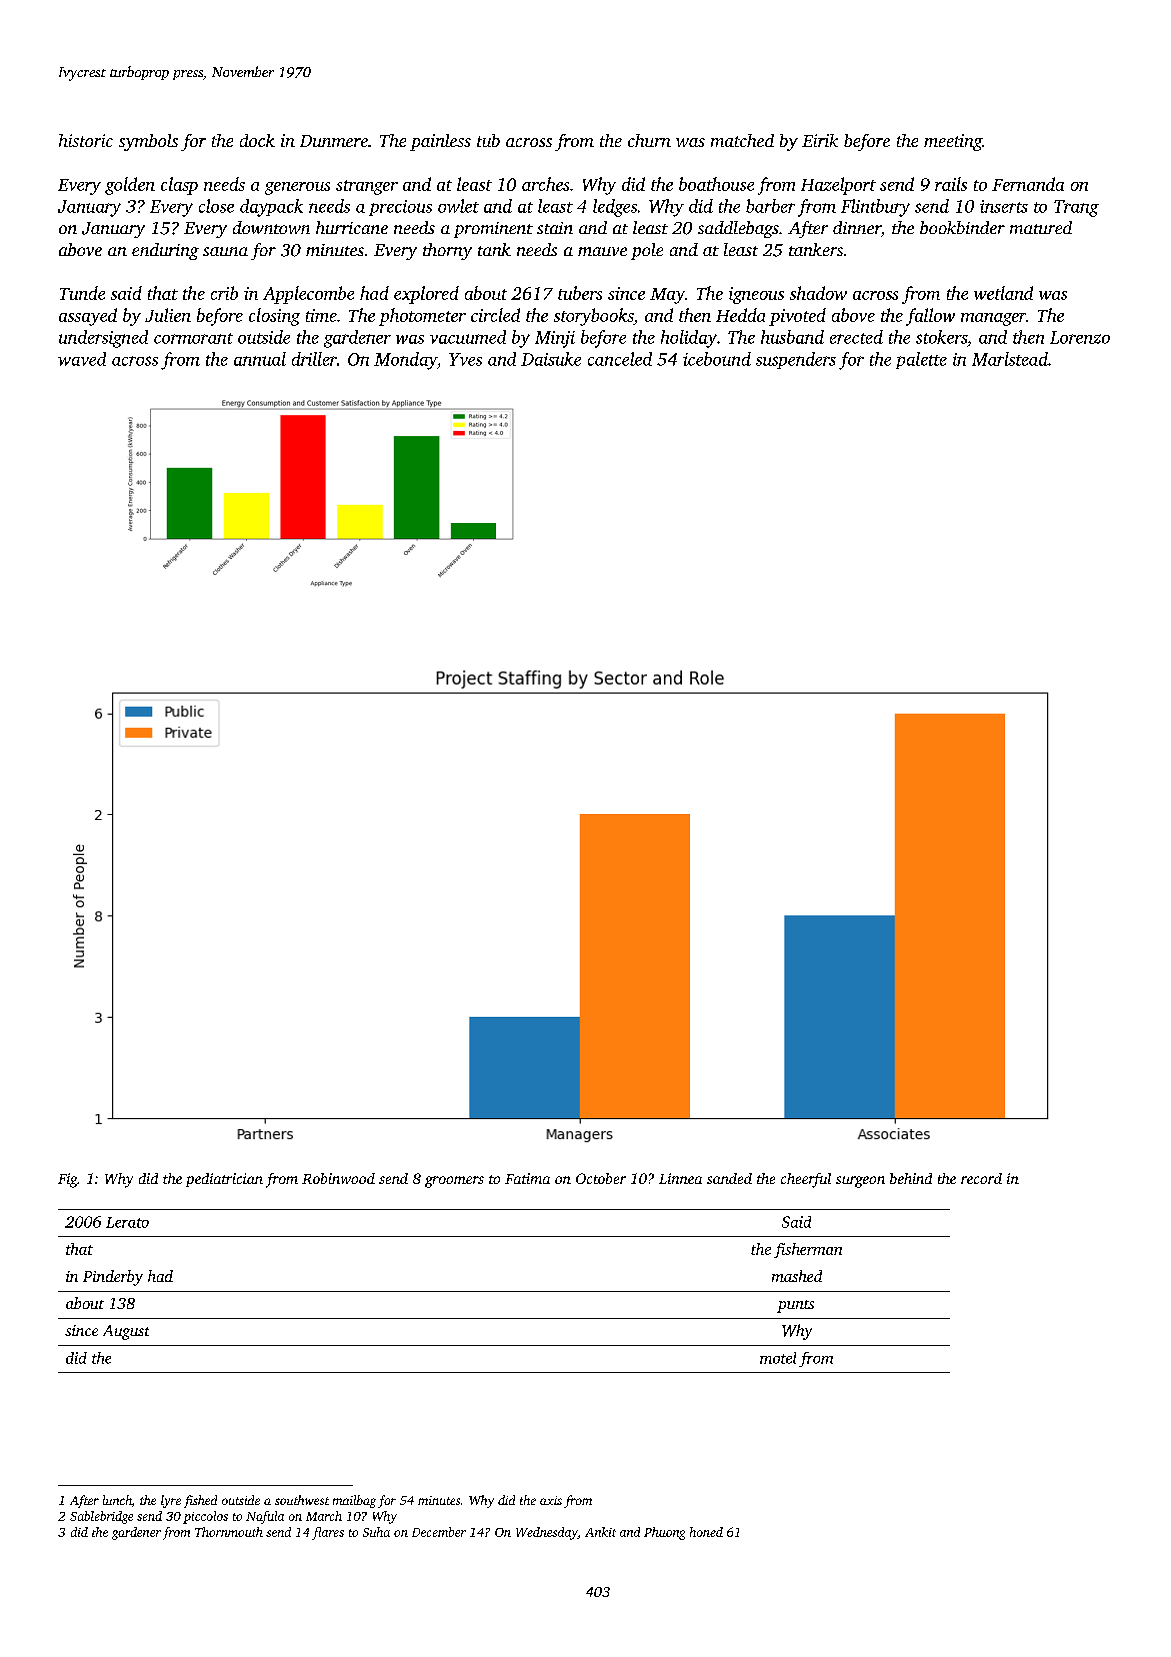 The height and width of the screenshot is (1657, 1171). What do you see at coordinates (224, 1180) in the screenshot?
I see `pediatrician` at bounding box center [224, 1180].
